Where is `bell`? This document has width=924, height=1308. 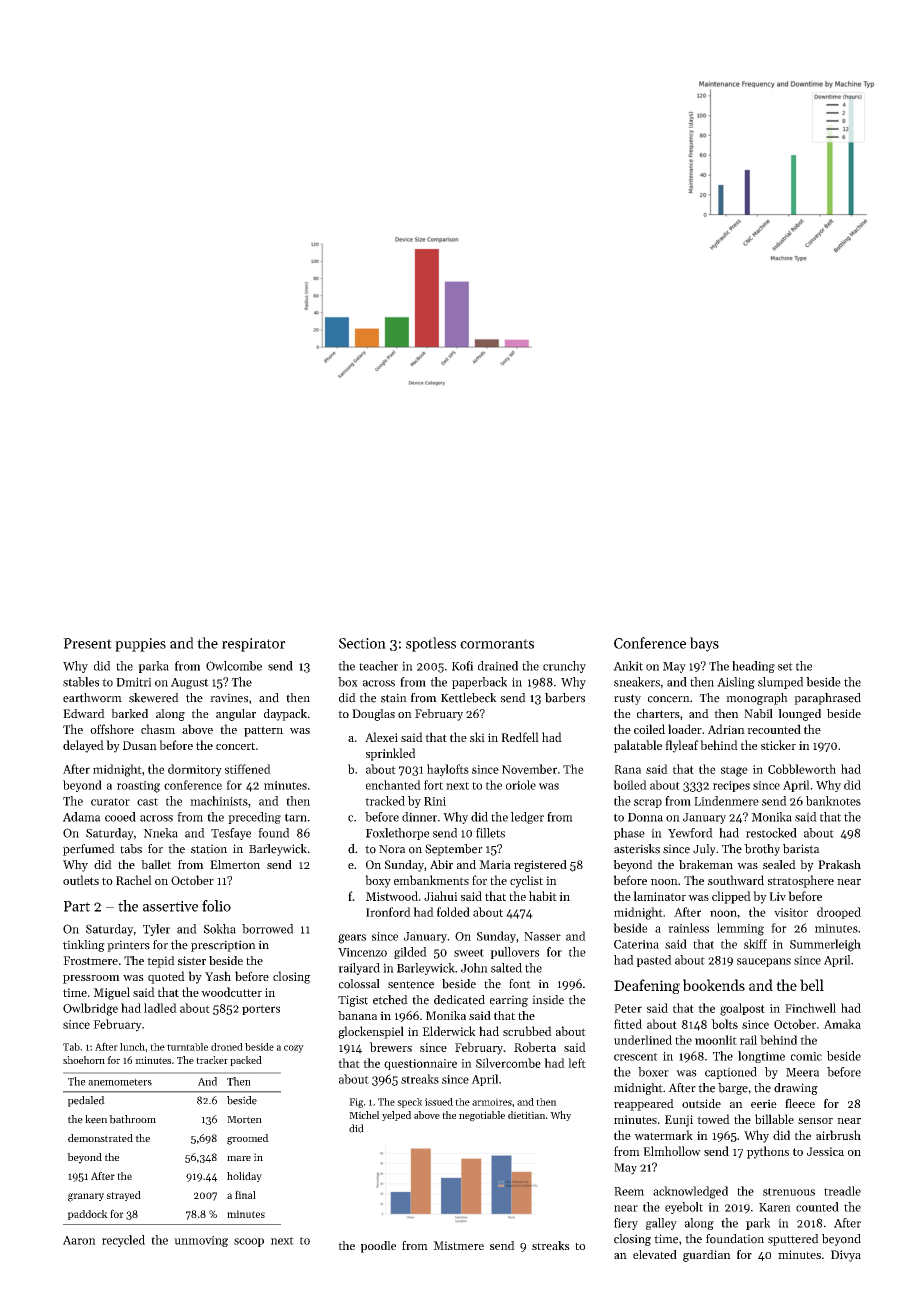
bell is located at coordinates (812, 985).
